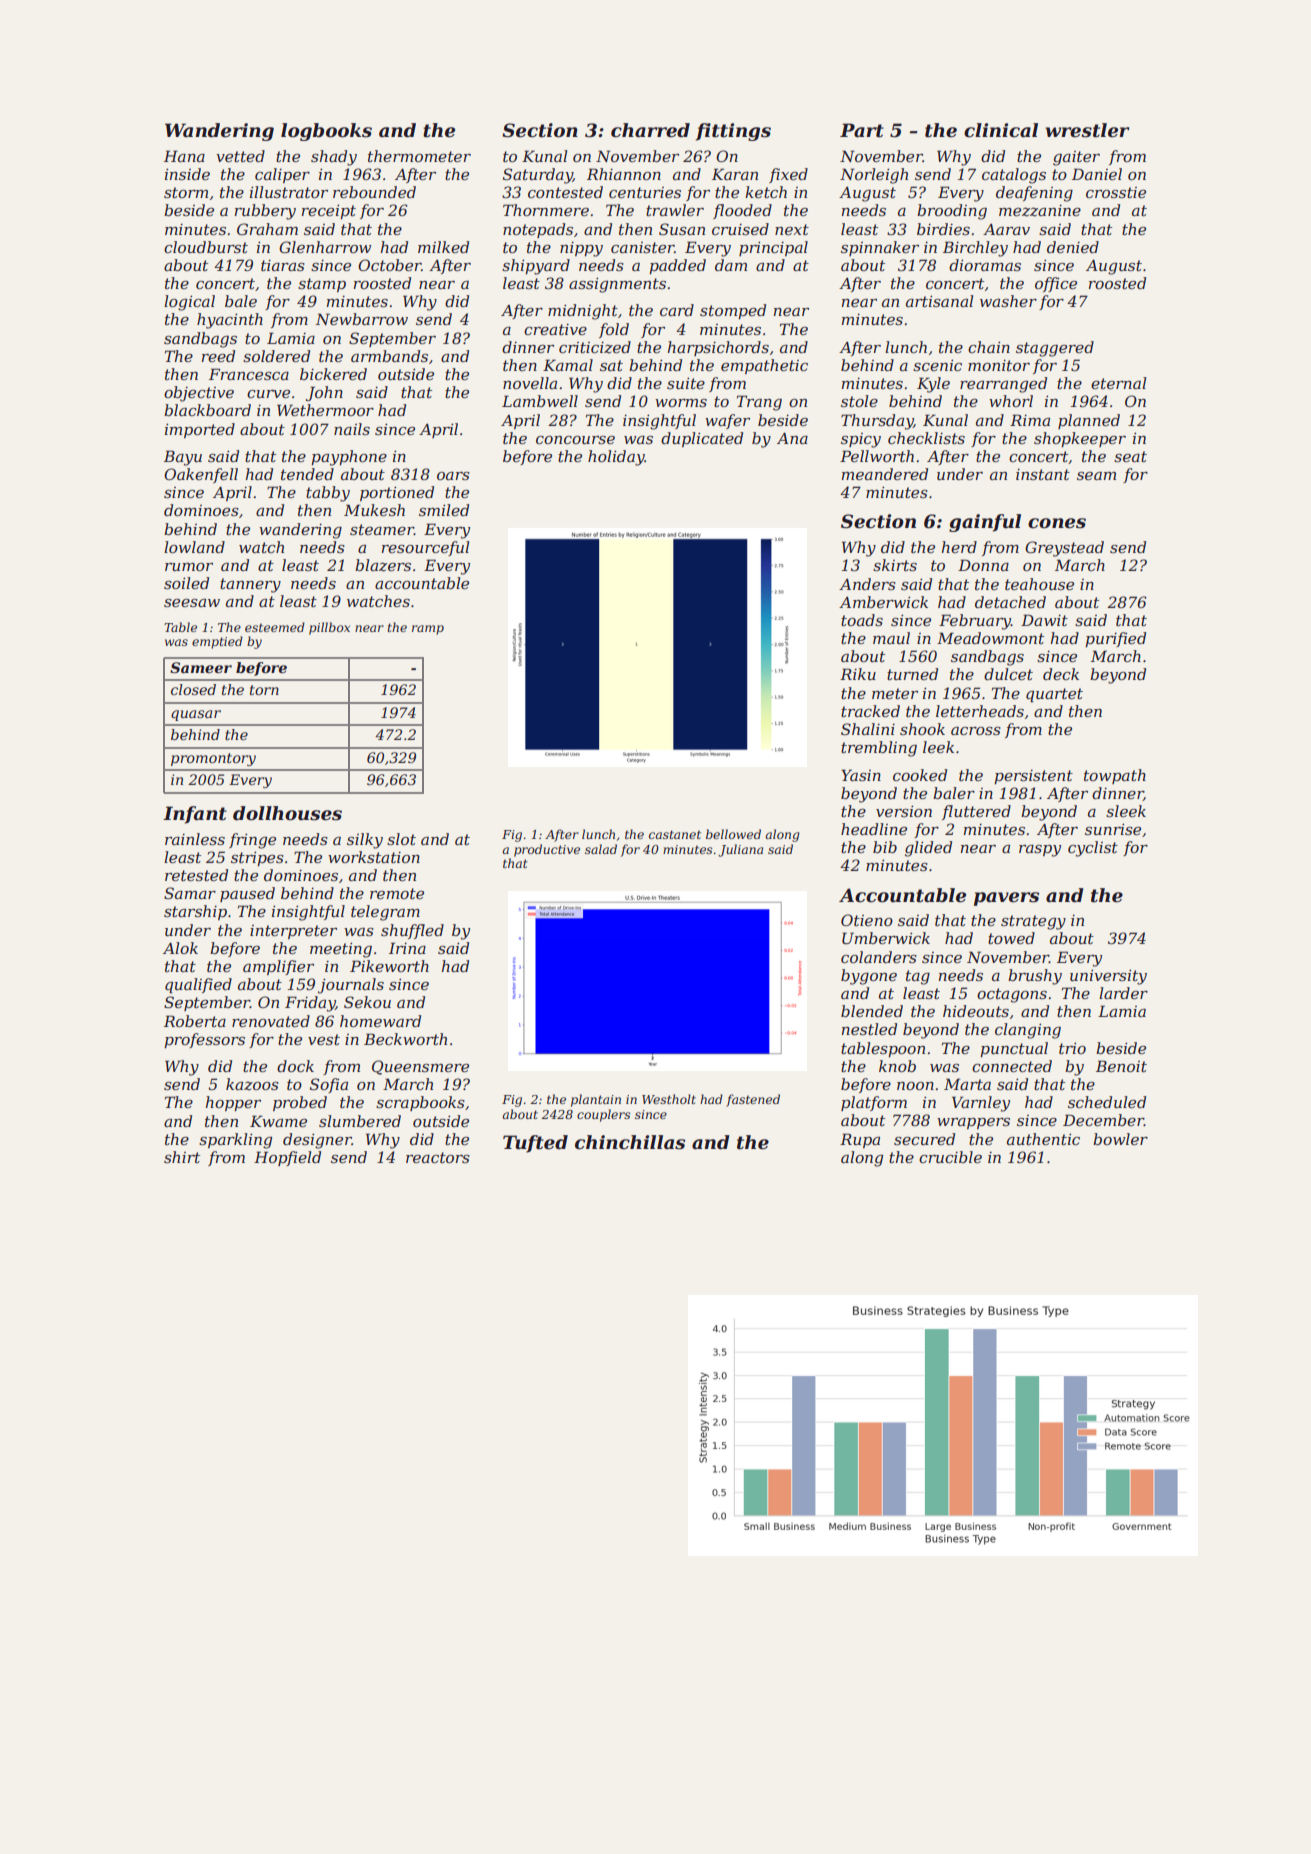 This screenshot has height=1854, width=1311. What do you see at coordinates (616, 458) in the screenshot?
I see `holiday` at bounding box center [616, 458].
